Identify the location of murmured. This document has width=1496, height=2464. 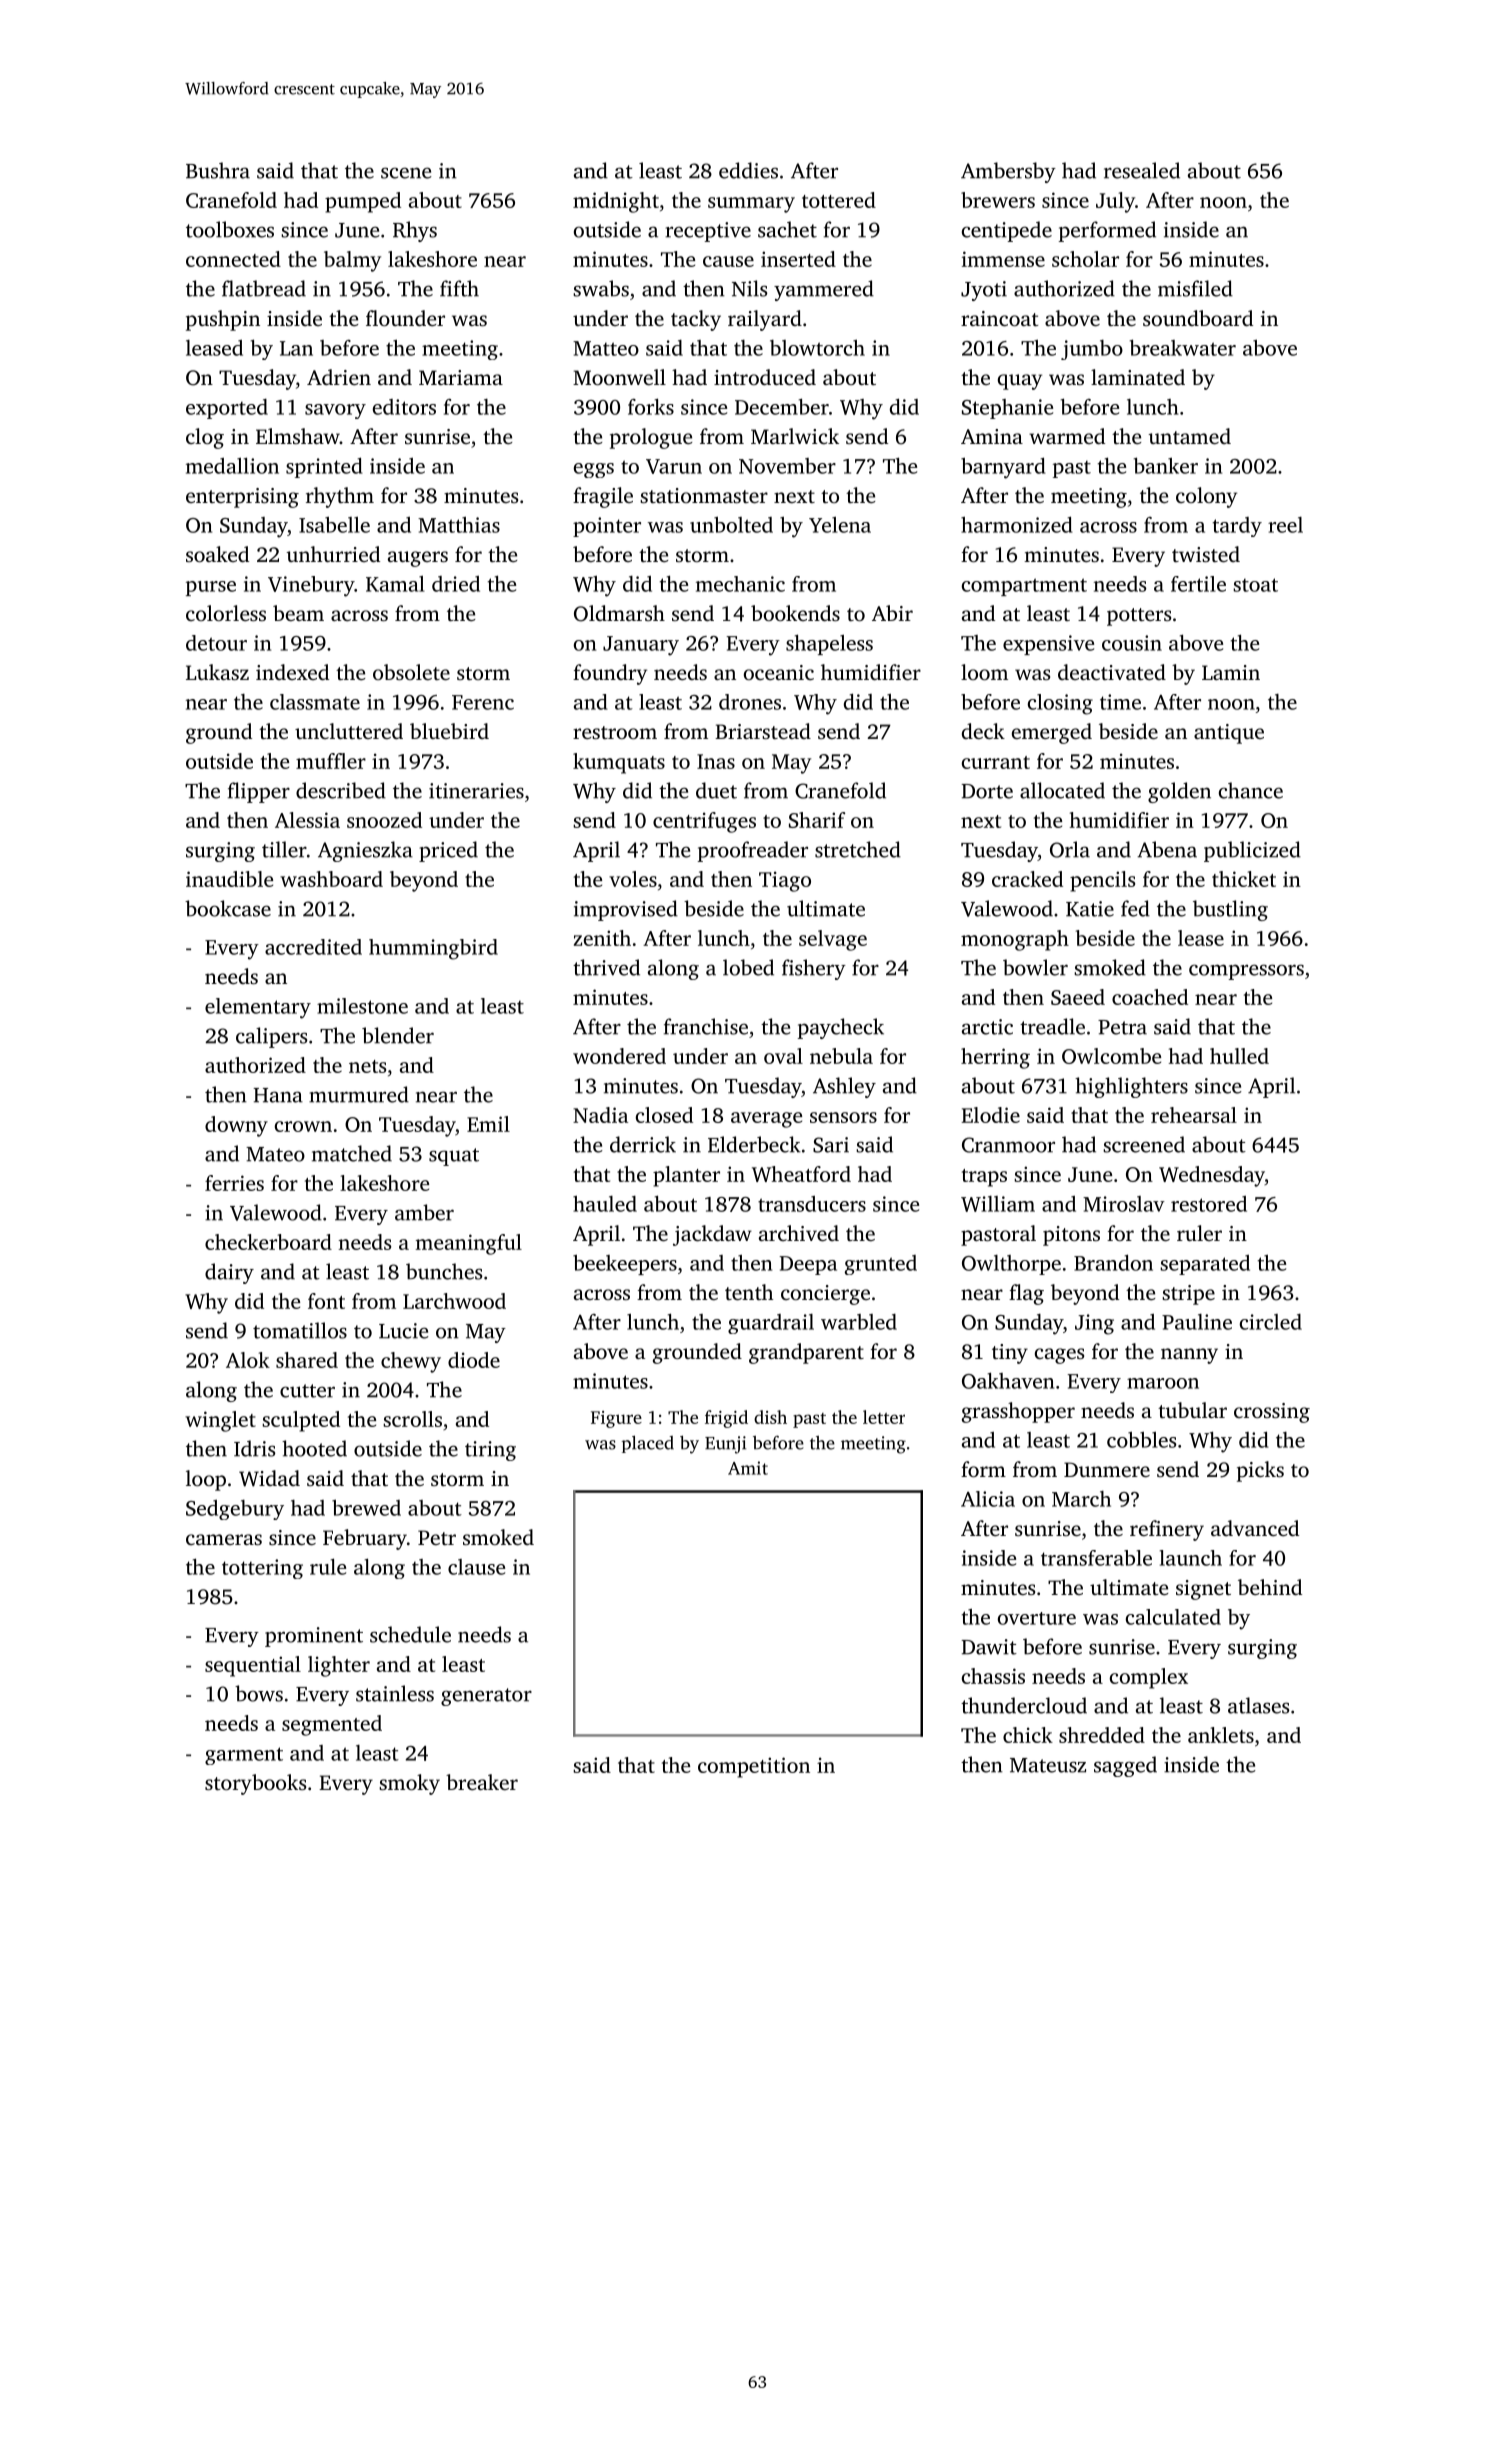
(359, 1094).
